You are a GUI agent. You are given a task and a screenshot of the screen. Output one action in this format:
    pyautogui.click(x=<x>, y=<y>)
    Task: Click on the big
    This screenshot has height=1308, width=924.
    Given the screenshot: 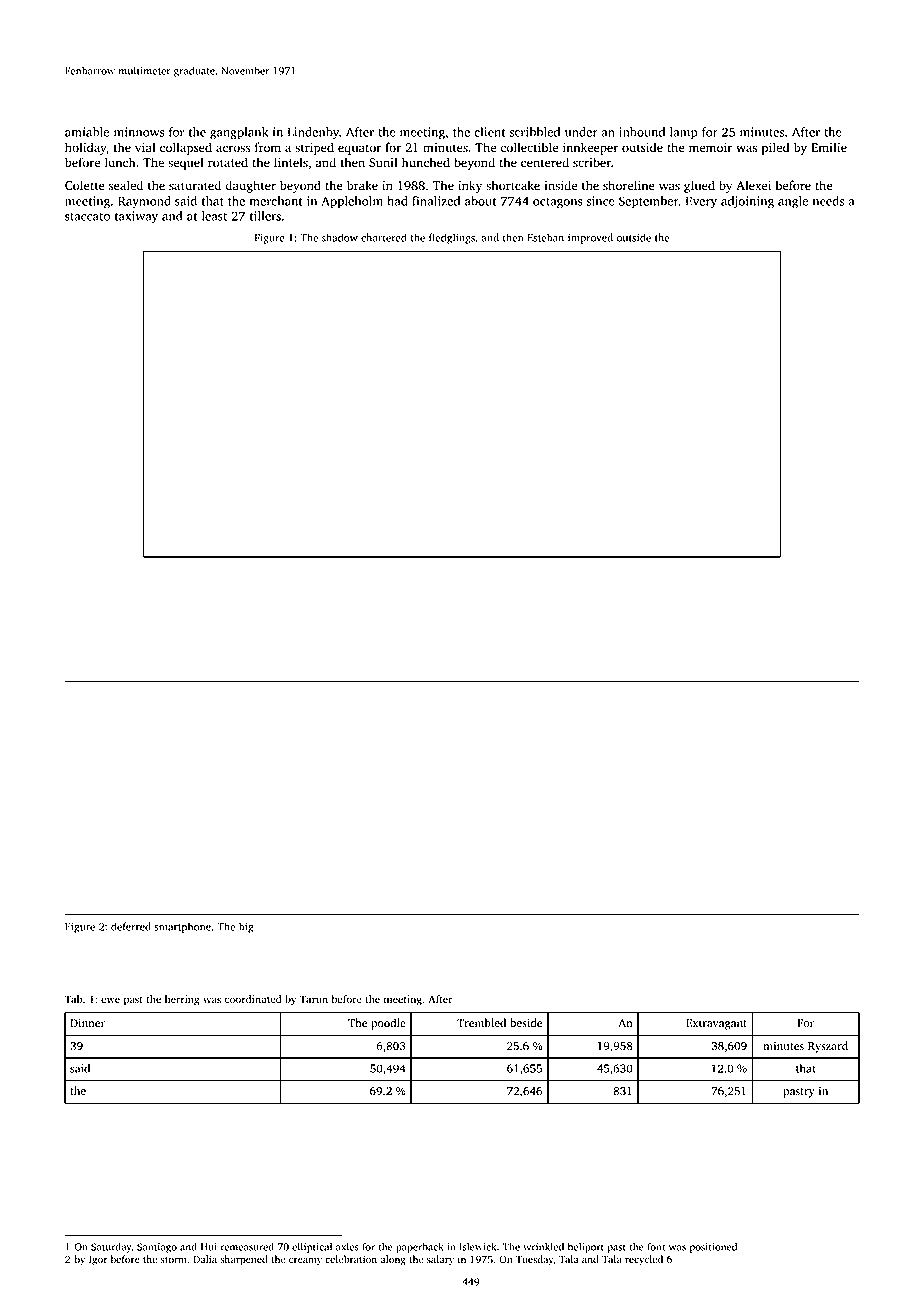 What is the action you would take?
    pyautogui.click(x=246, y=927)
